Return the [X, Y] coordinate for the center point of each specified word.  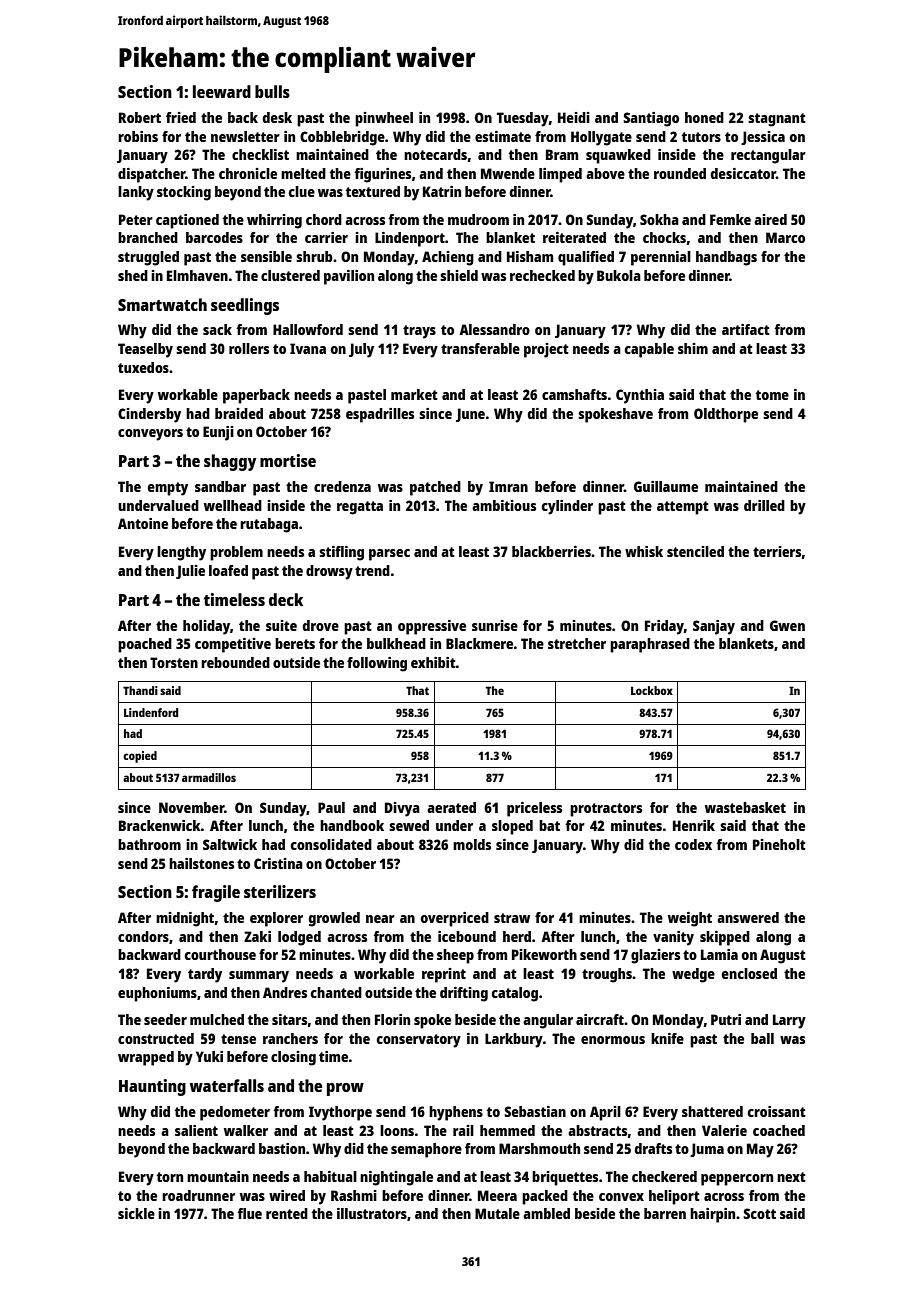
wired [287, 1195]
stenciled [695, 551]
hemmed [507, 1130]
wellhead [233, 505]
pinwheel [384, 119]
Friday [664, 627]
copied [140, 757]
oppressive [432, 627]
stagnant [777, 120]
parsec [389, 555]
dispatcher [152, 175]
